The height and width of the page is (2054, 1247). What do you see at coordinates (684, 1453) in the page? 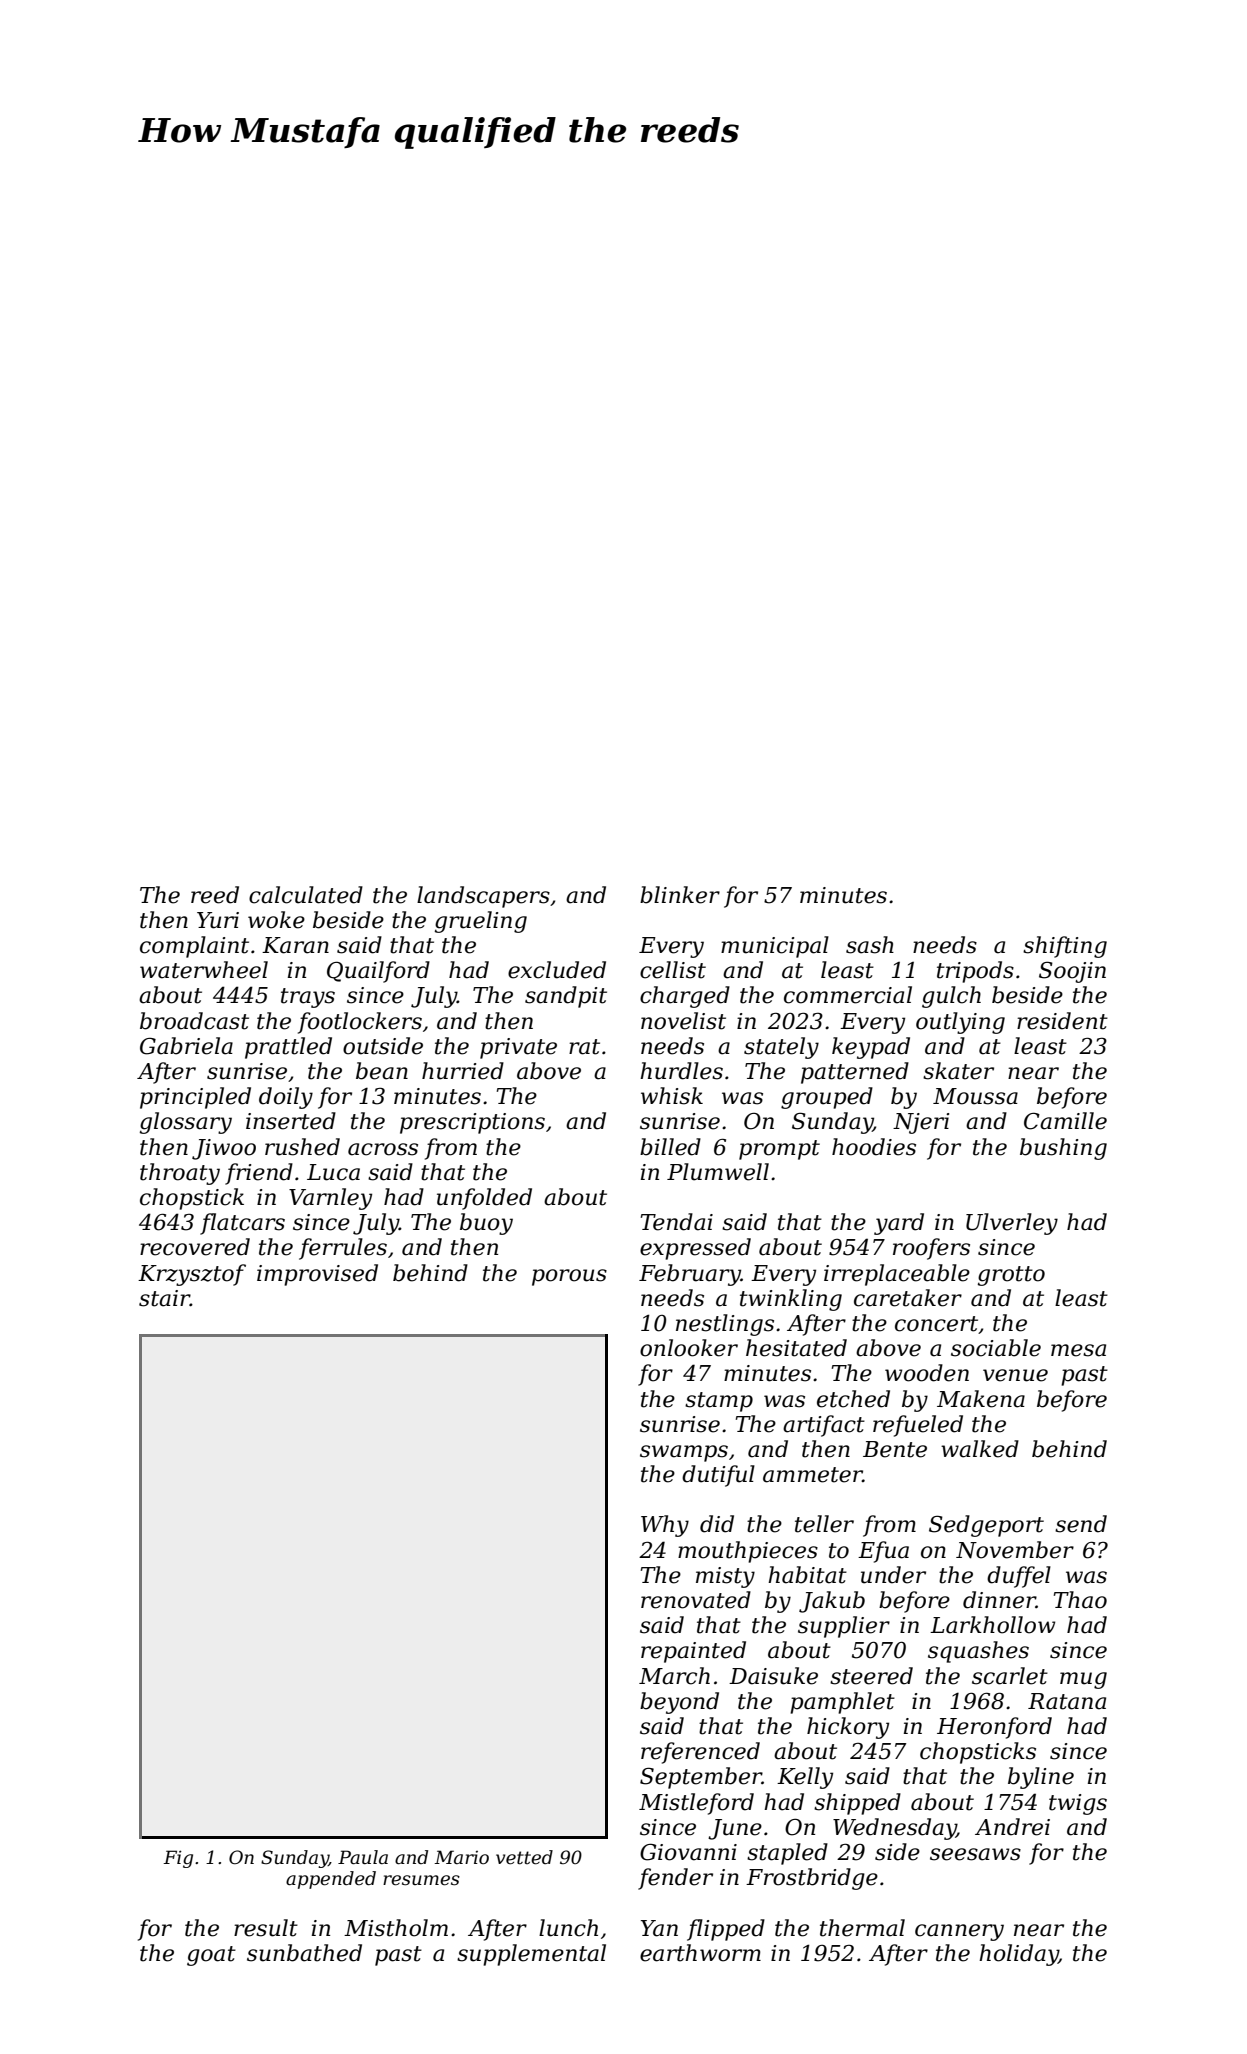
I see `swamps` at bounding box center [684, 1453].
